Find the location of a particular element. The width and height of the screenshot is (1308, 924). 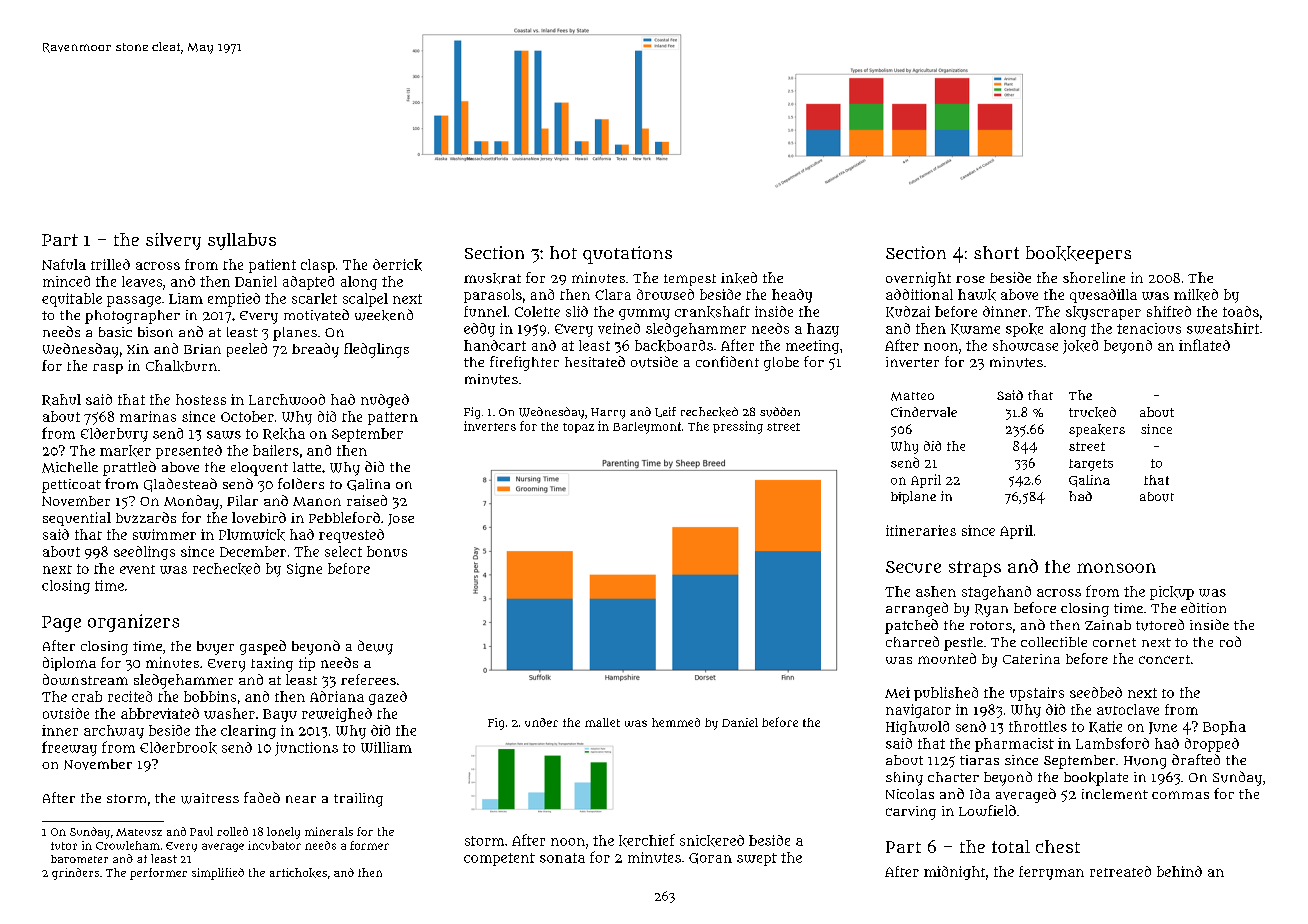

commas is located at coordinates (1180, 795).
